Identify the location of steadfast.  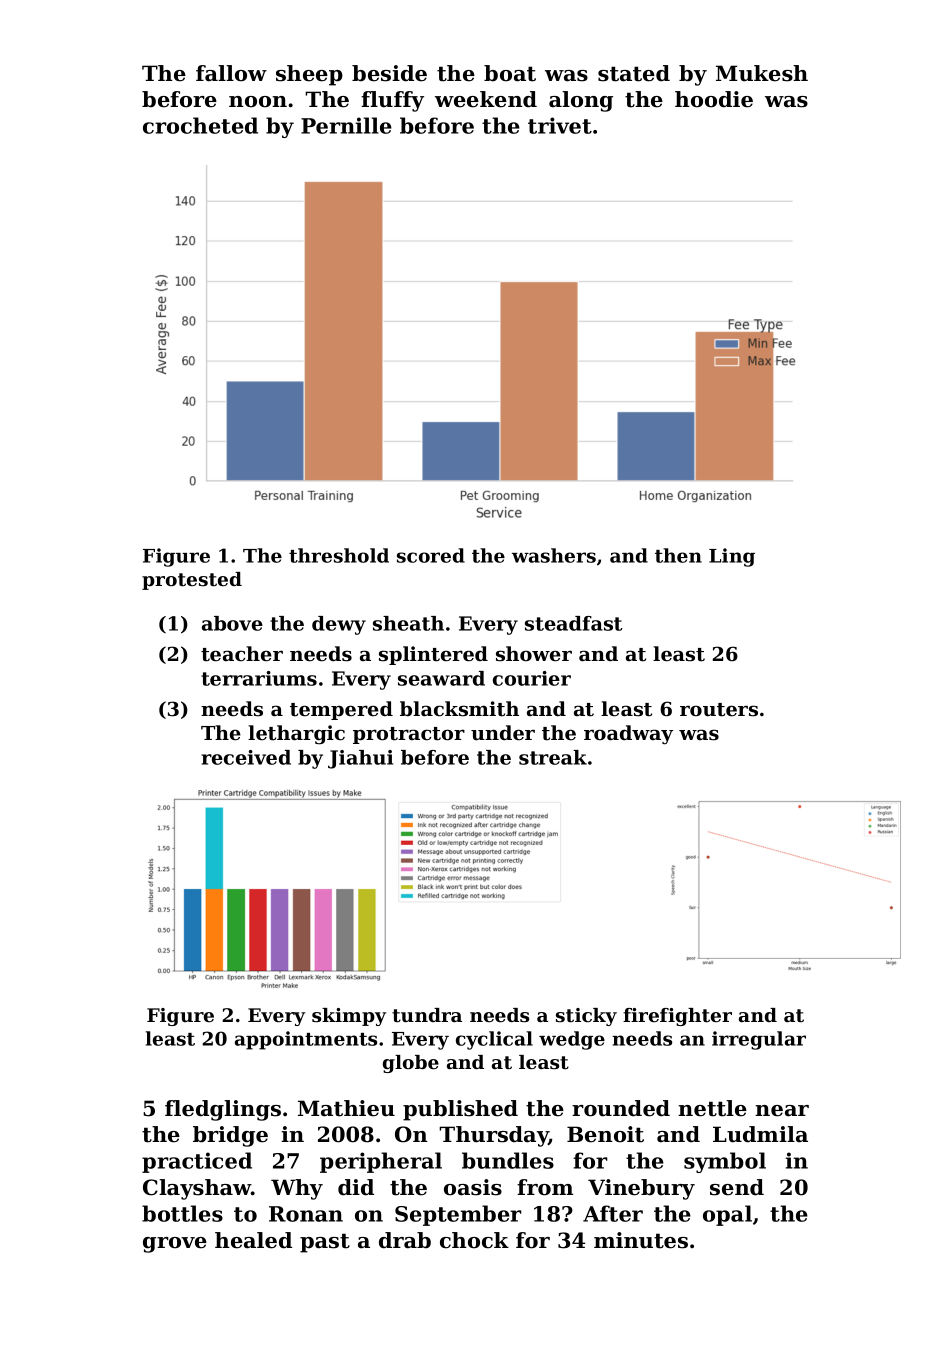
(573, 623).
